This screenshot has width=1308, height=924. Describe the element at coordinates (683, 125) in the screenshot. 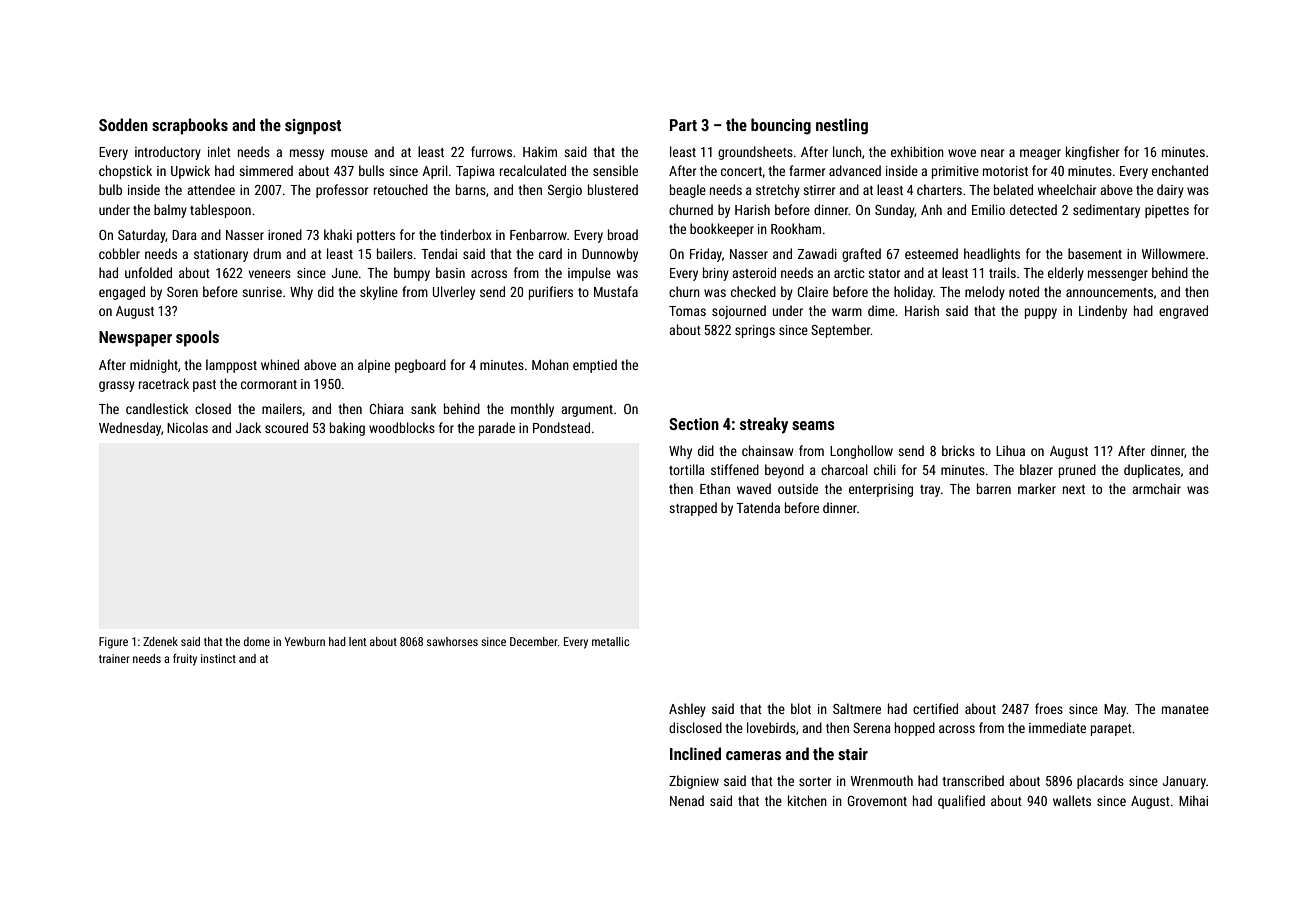

I see `Part` at that location.
